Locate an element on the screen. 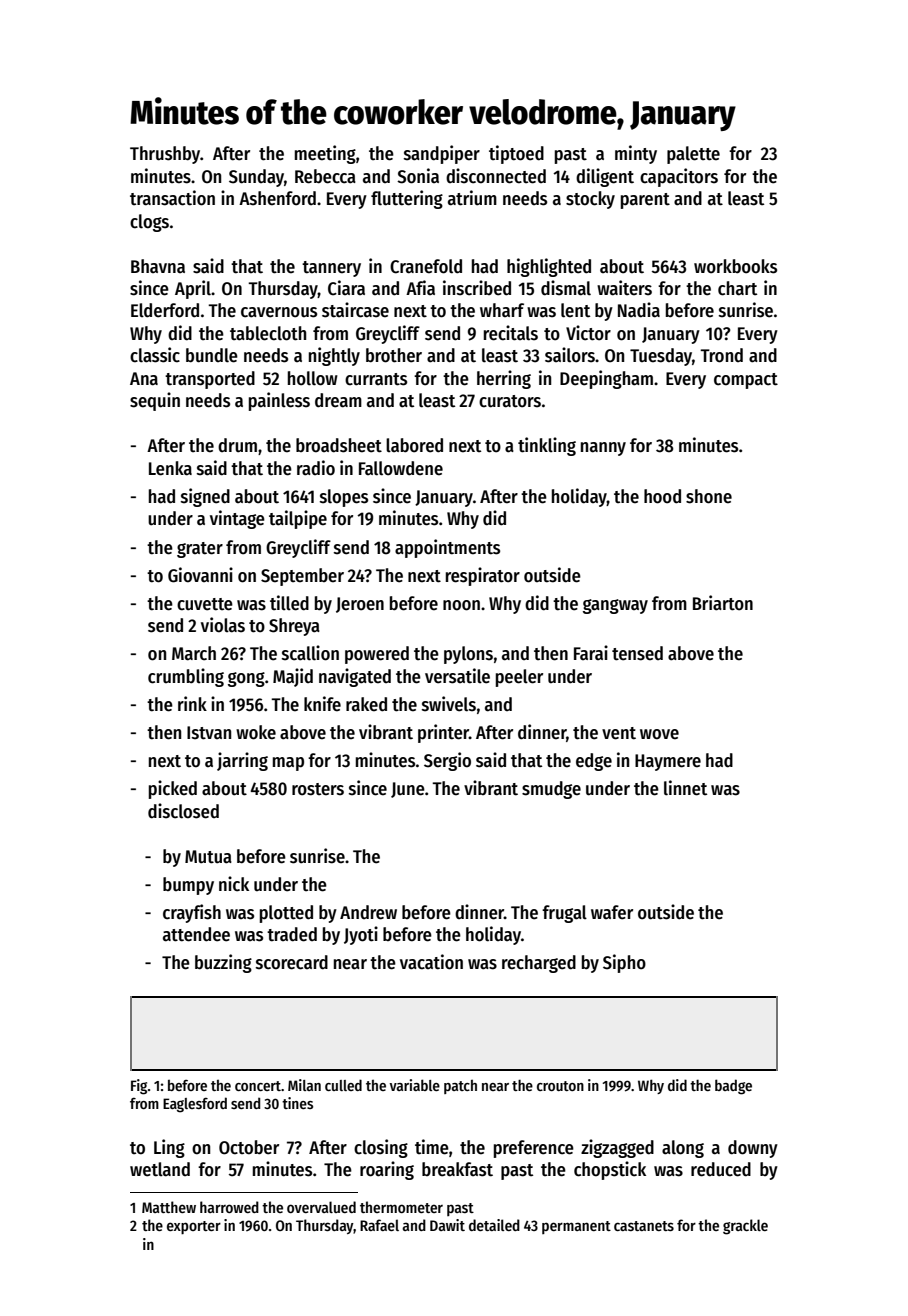  scorecard is located at coordinates (292, 962).
